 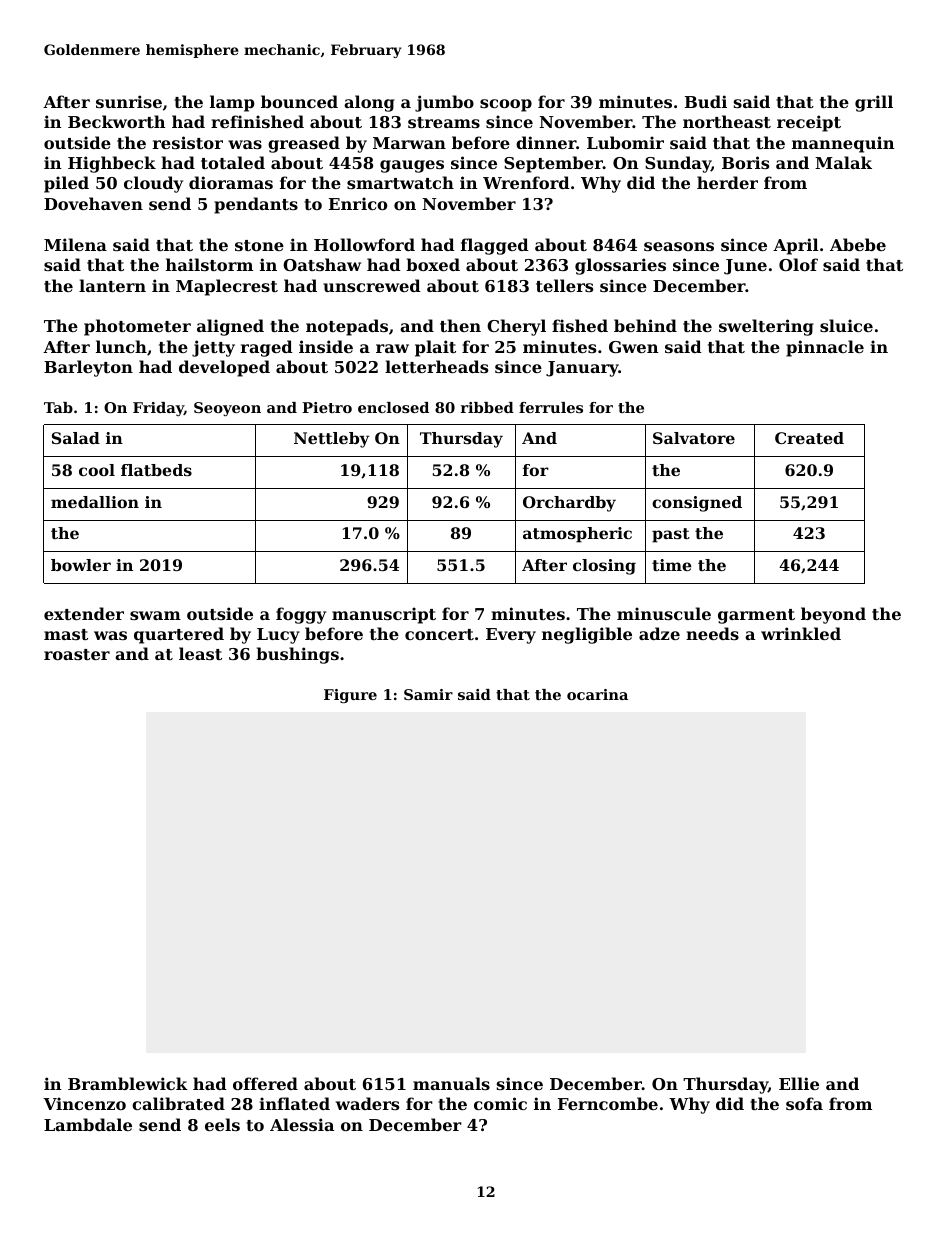 What do you see at coordinates (756, 616) in the screenshot?
I see `garment` at bounding box center [756, 616].
